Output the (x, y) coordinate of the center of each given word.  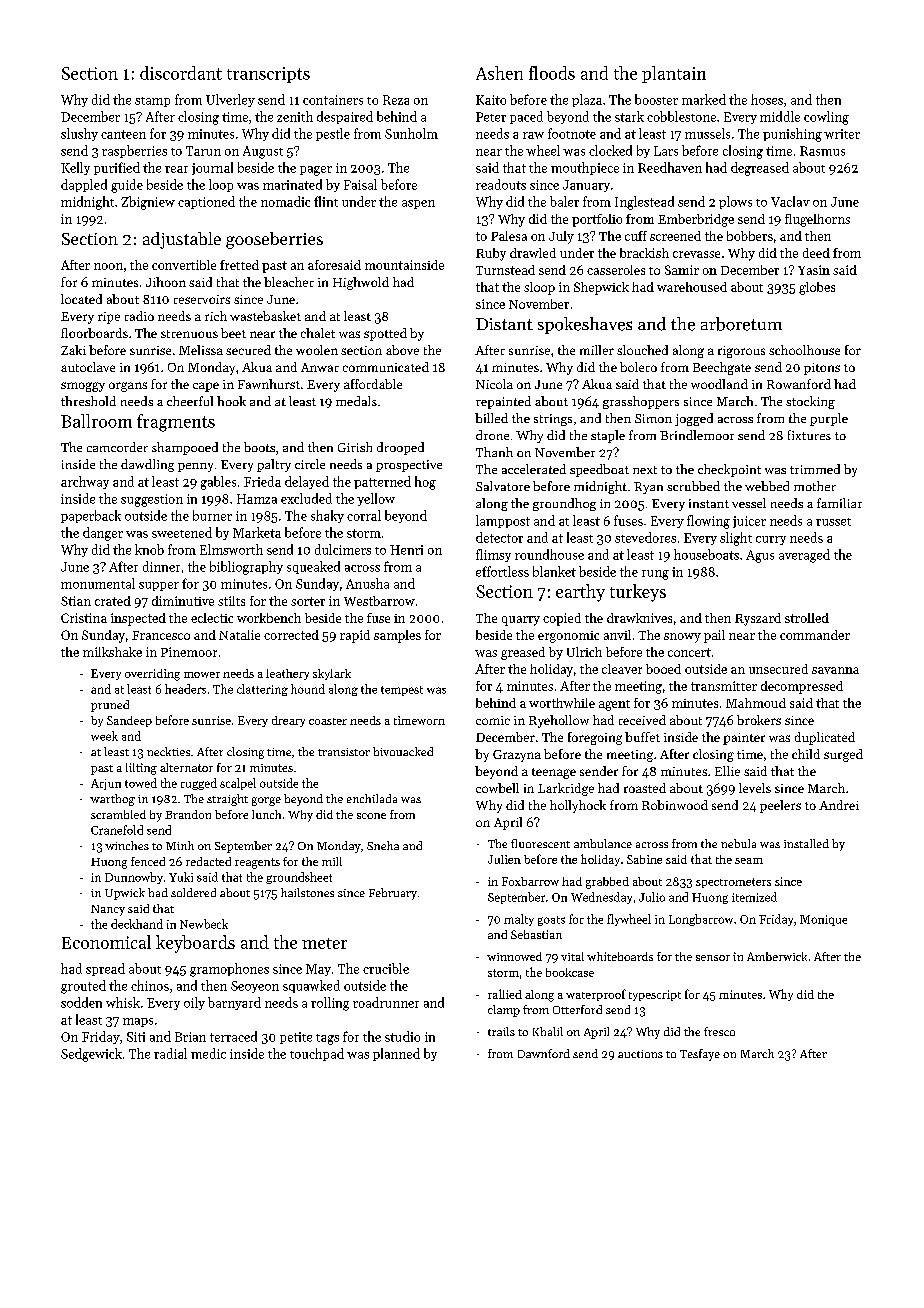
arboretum (741, 324)
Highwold (361, 283)
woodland (719, 384)
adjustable (182, 240)
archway (85, 482)
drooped (400, 448)
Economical (106, 942)
